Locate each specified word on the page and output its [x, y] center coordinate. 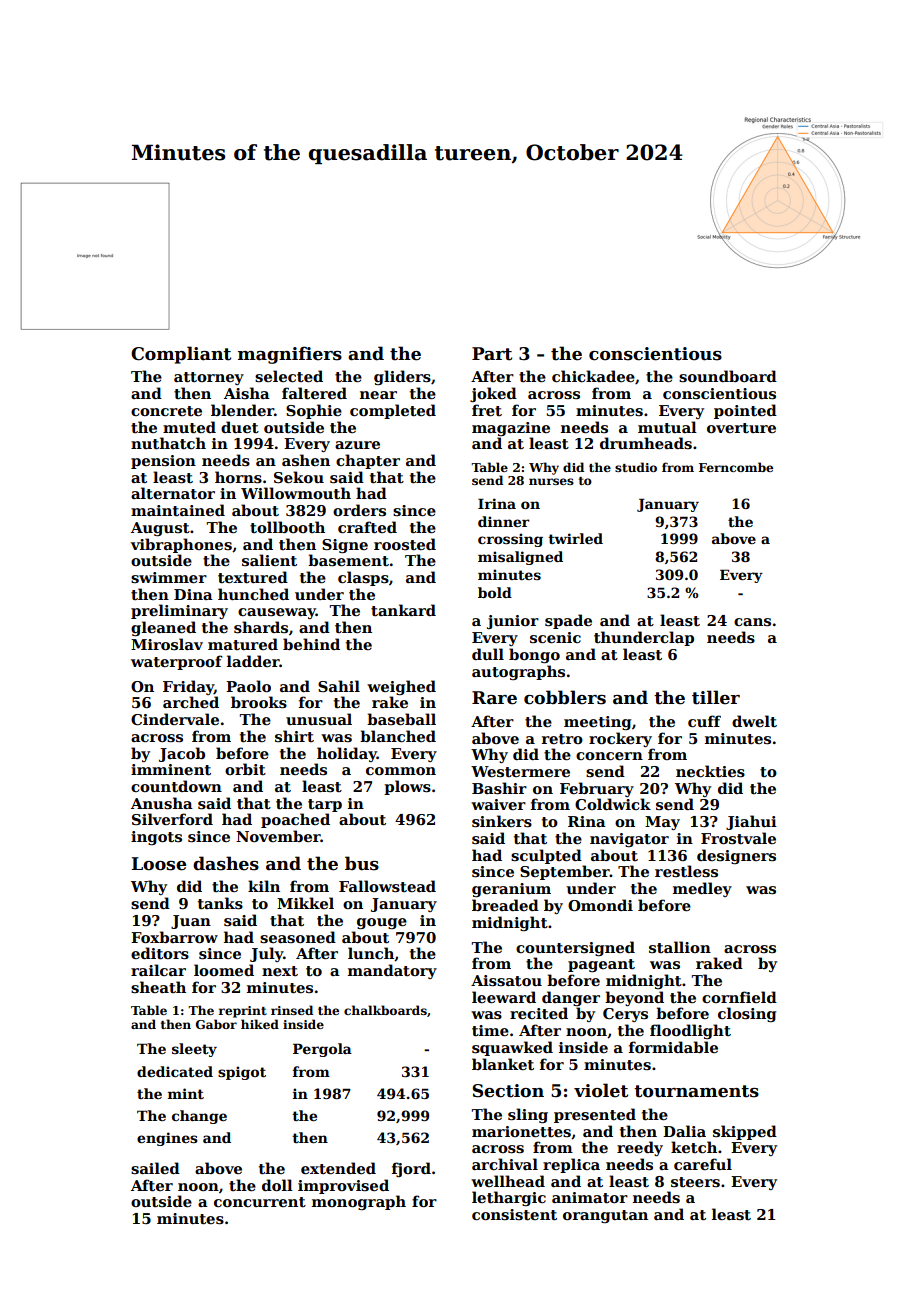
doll [277, 1185]
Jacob [182, 754]
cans [752, 622]
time [490, 1030]
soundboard [728, 376]
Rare [494, 698]
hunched [253, 594]
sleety [194, 1050]
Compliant [181, 355]
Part [492, 354]
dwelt [754, 721]
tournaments [696, 1091]
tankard [403, 610]
